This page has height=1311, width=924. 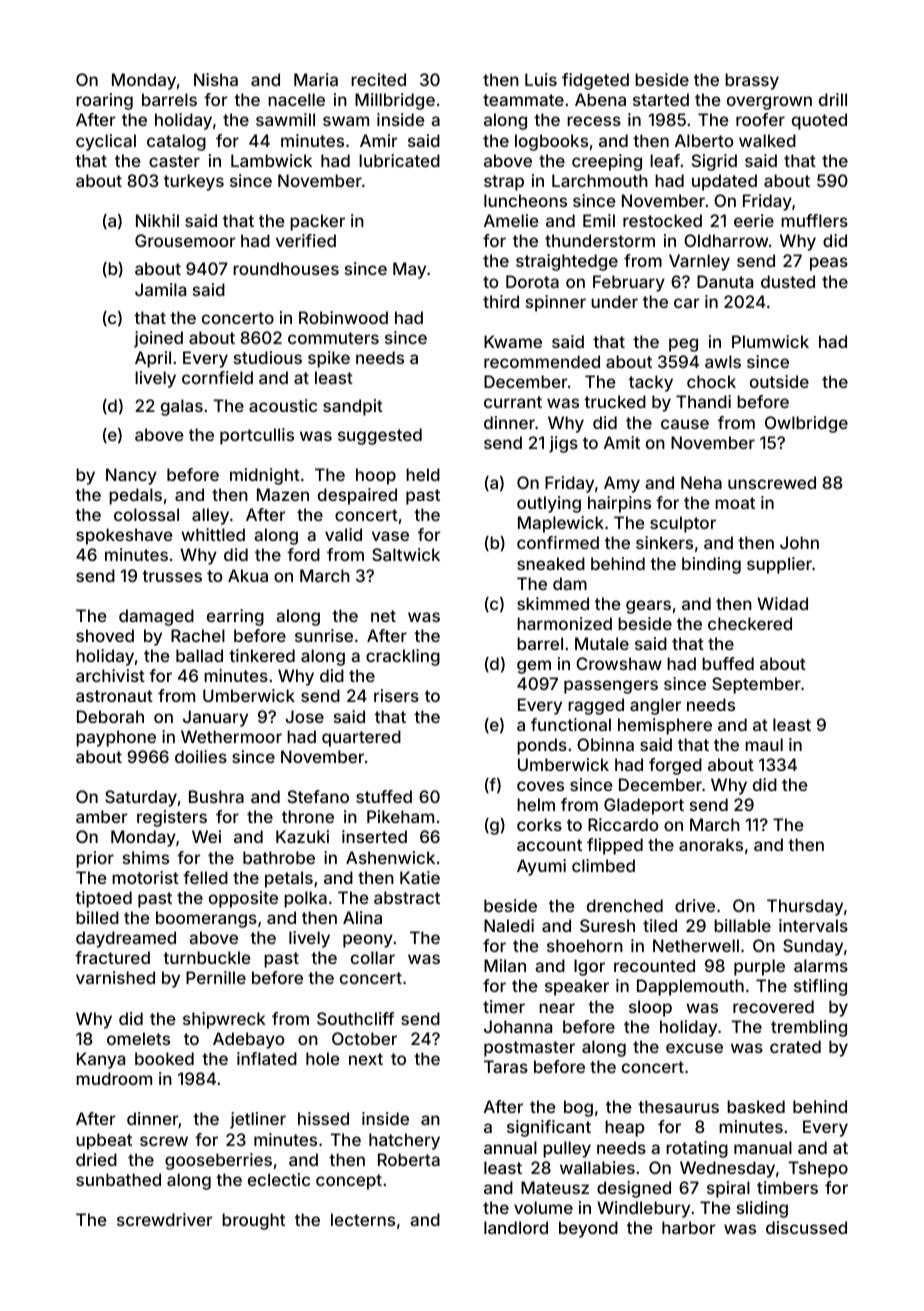 What do you see at coordinates (752, 81) in the page?
I see `brassy` at bounding box center [752, 81].
